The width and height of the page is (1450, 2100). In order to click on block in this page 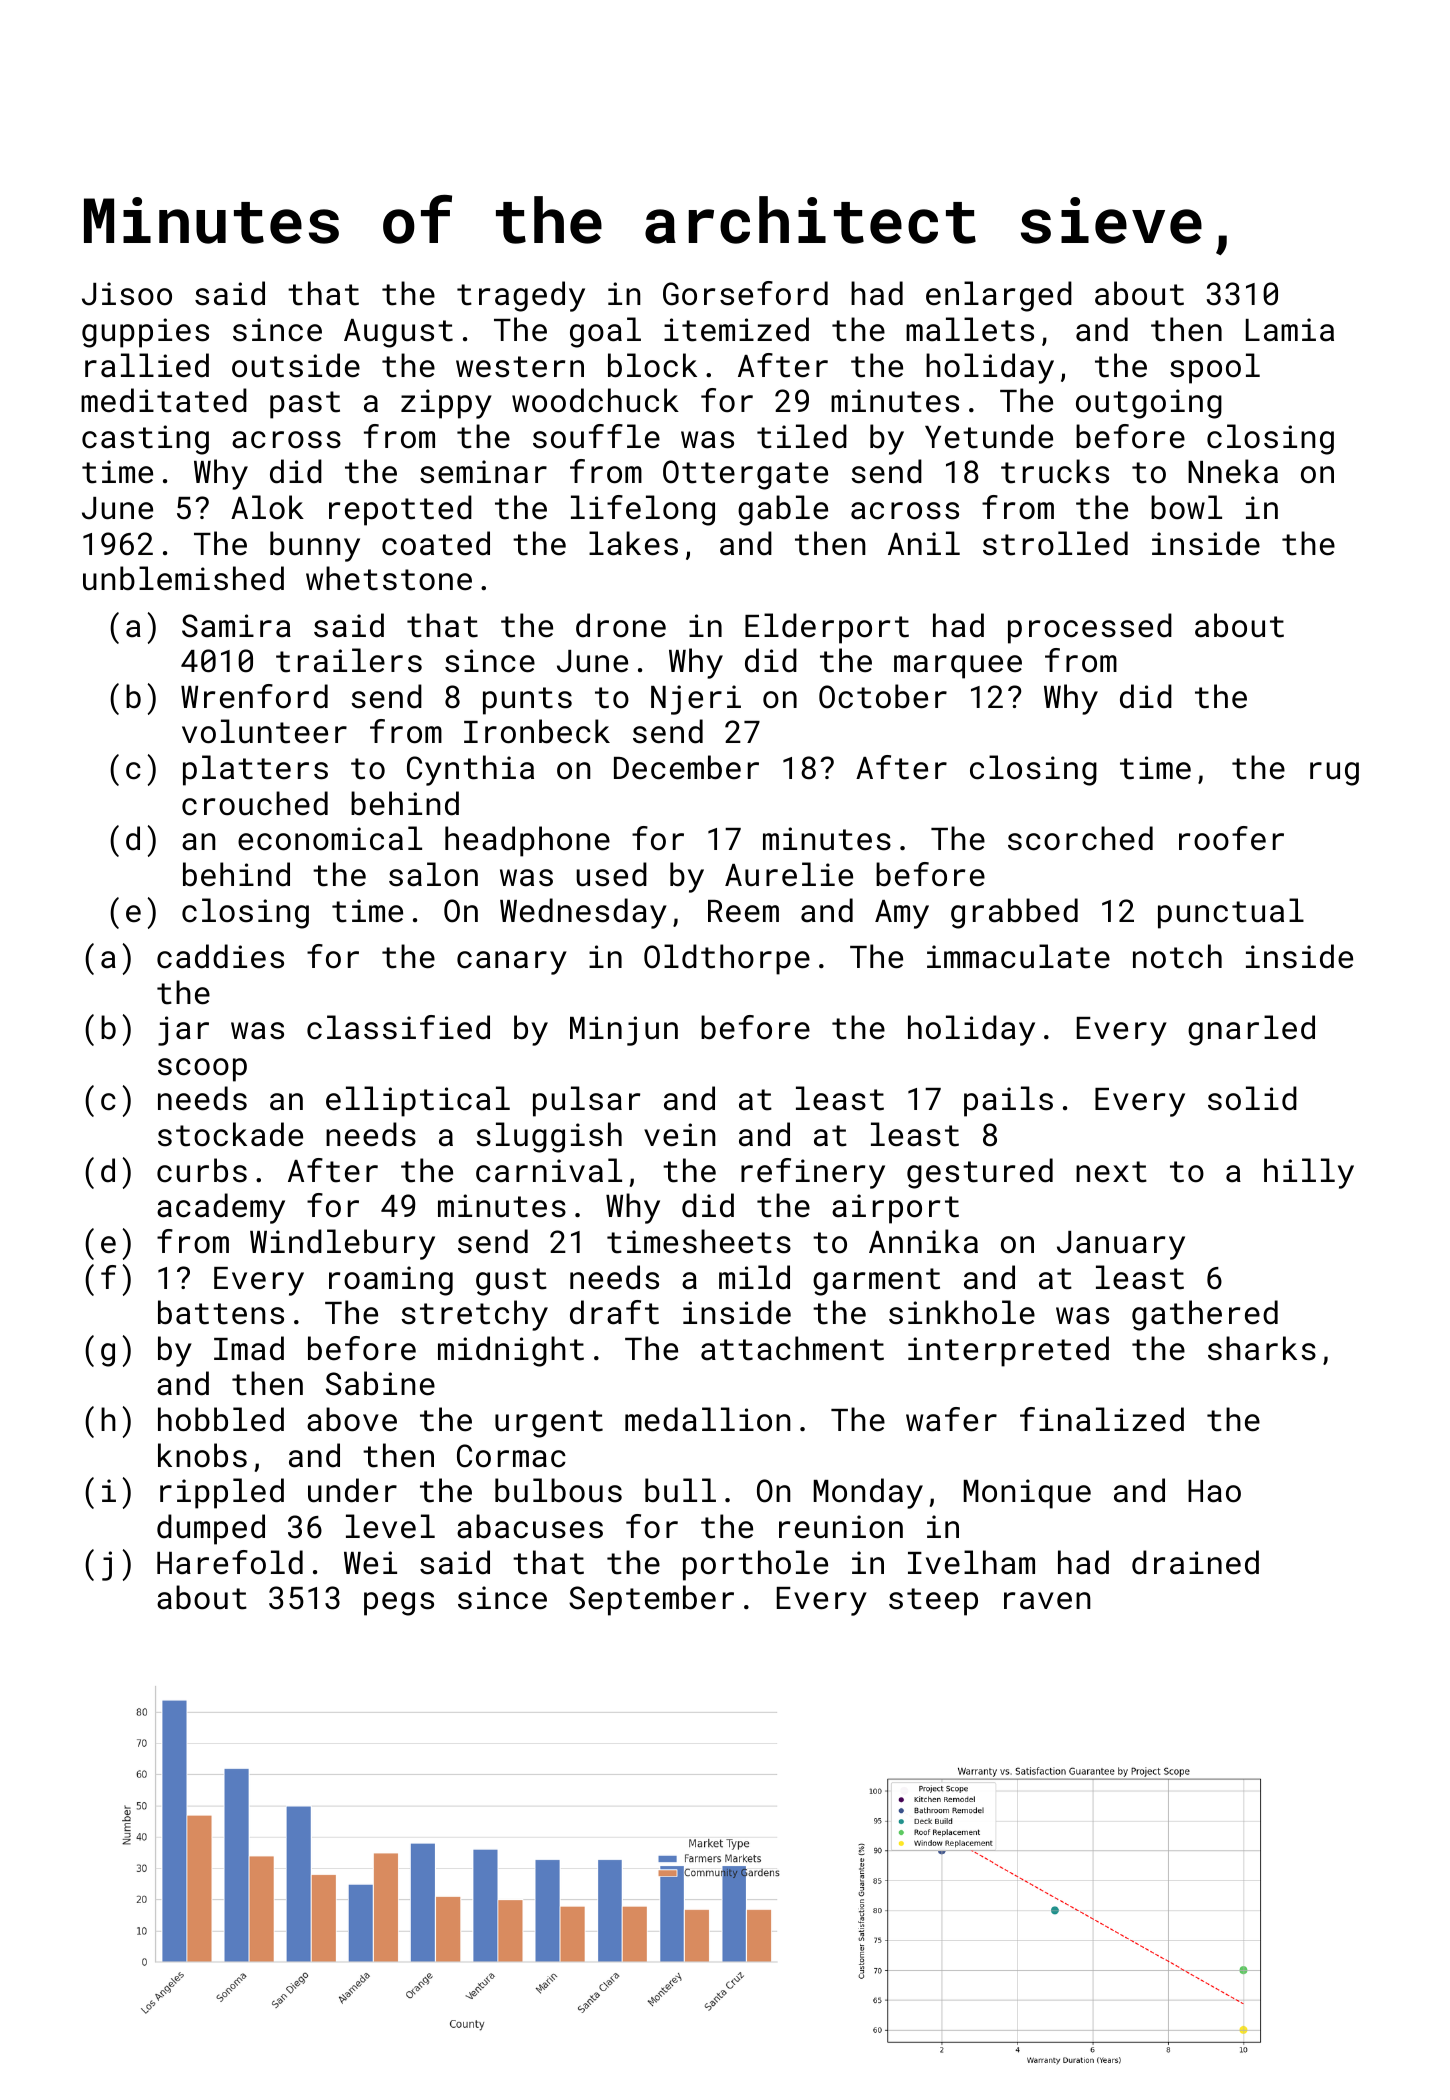, I will do `click(652, 365)`.
